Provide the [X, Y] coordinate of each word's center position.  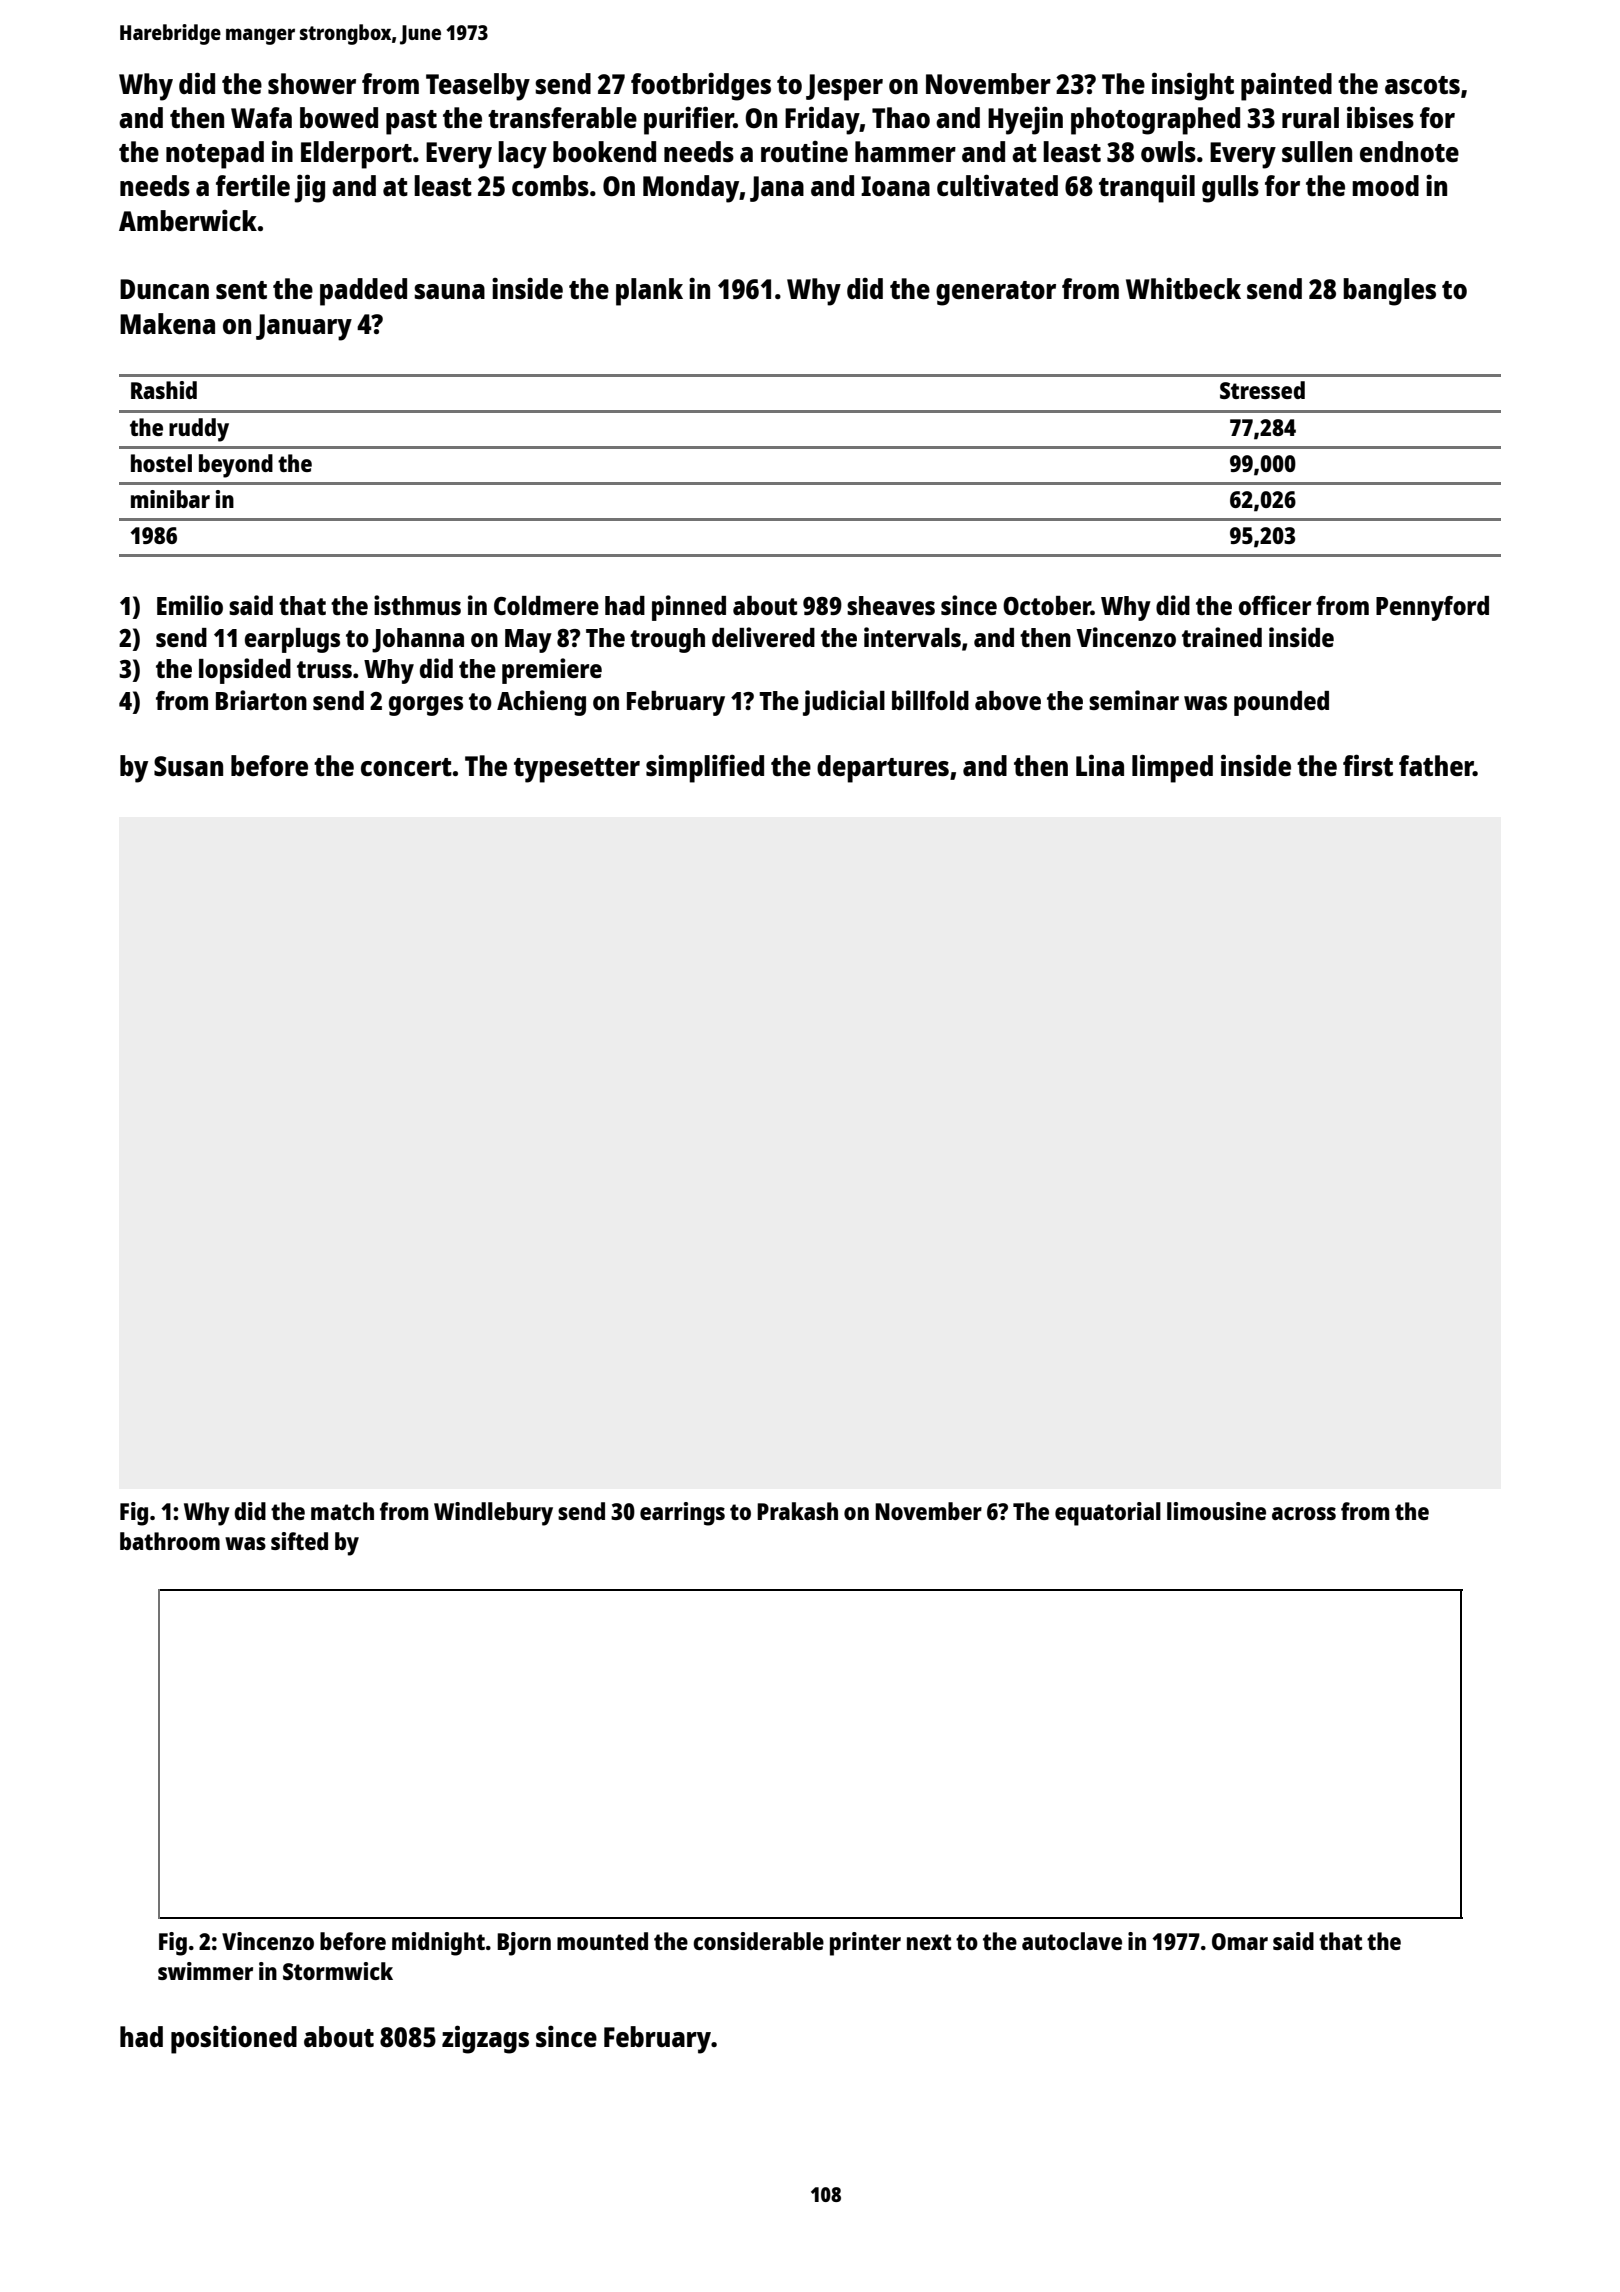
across [1304, 1513]
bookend [604, 151]
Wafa [261, 117]
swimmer [205, 1971]
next [929, 1942]
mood [1385, 185]
